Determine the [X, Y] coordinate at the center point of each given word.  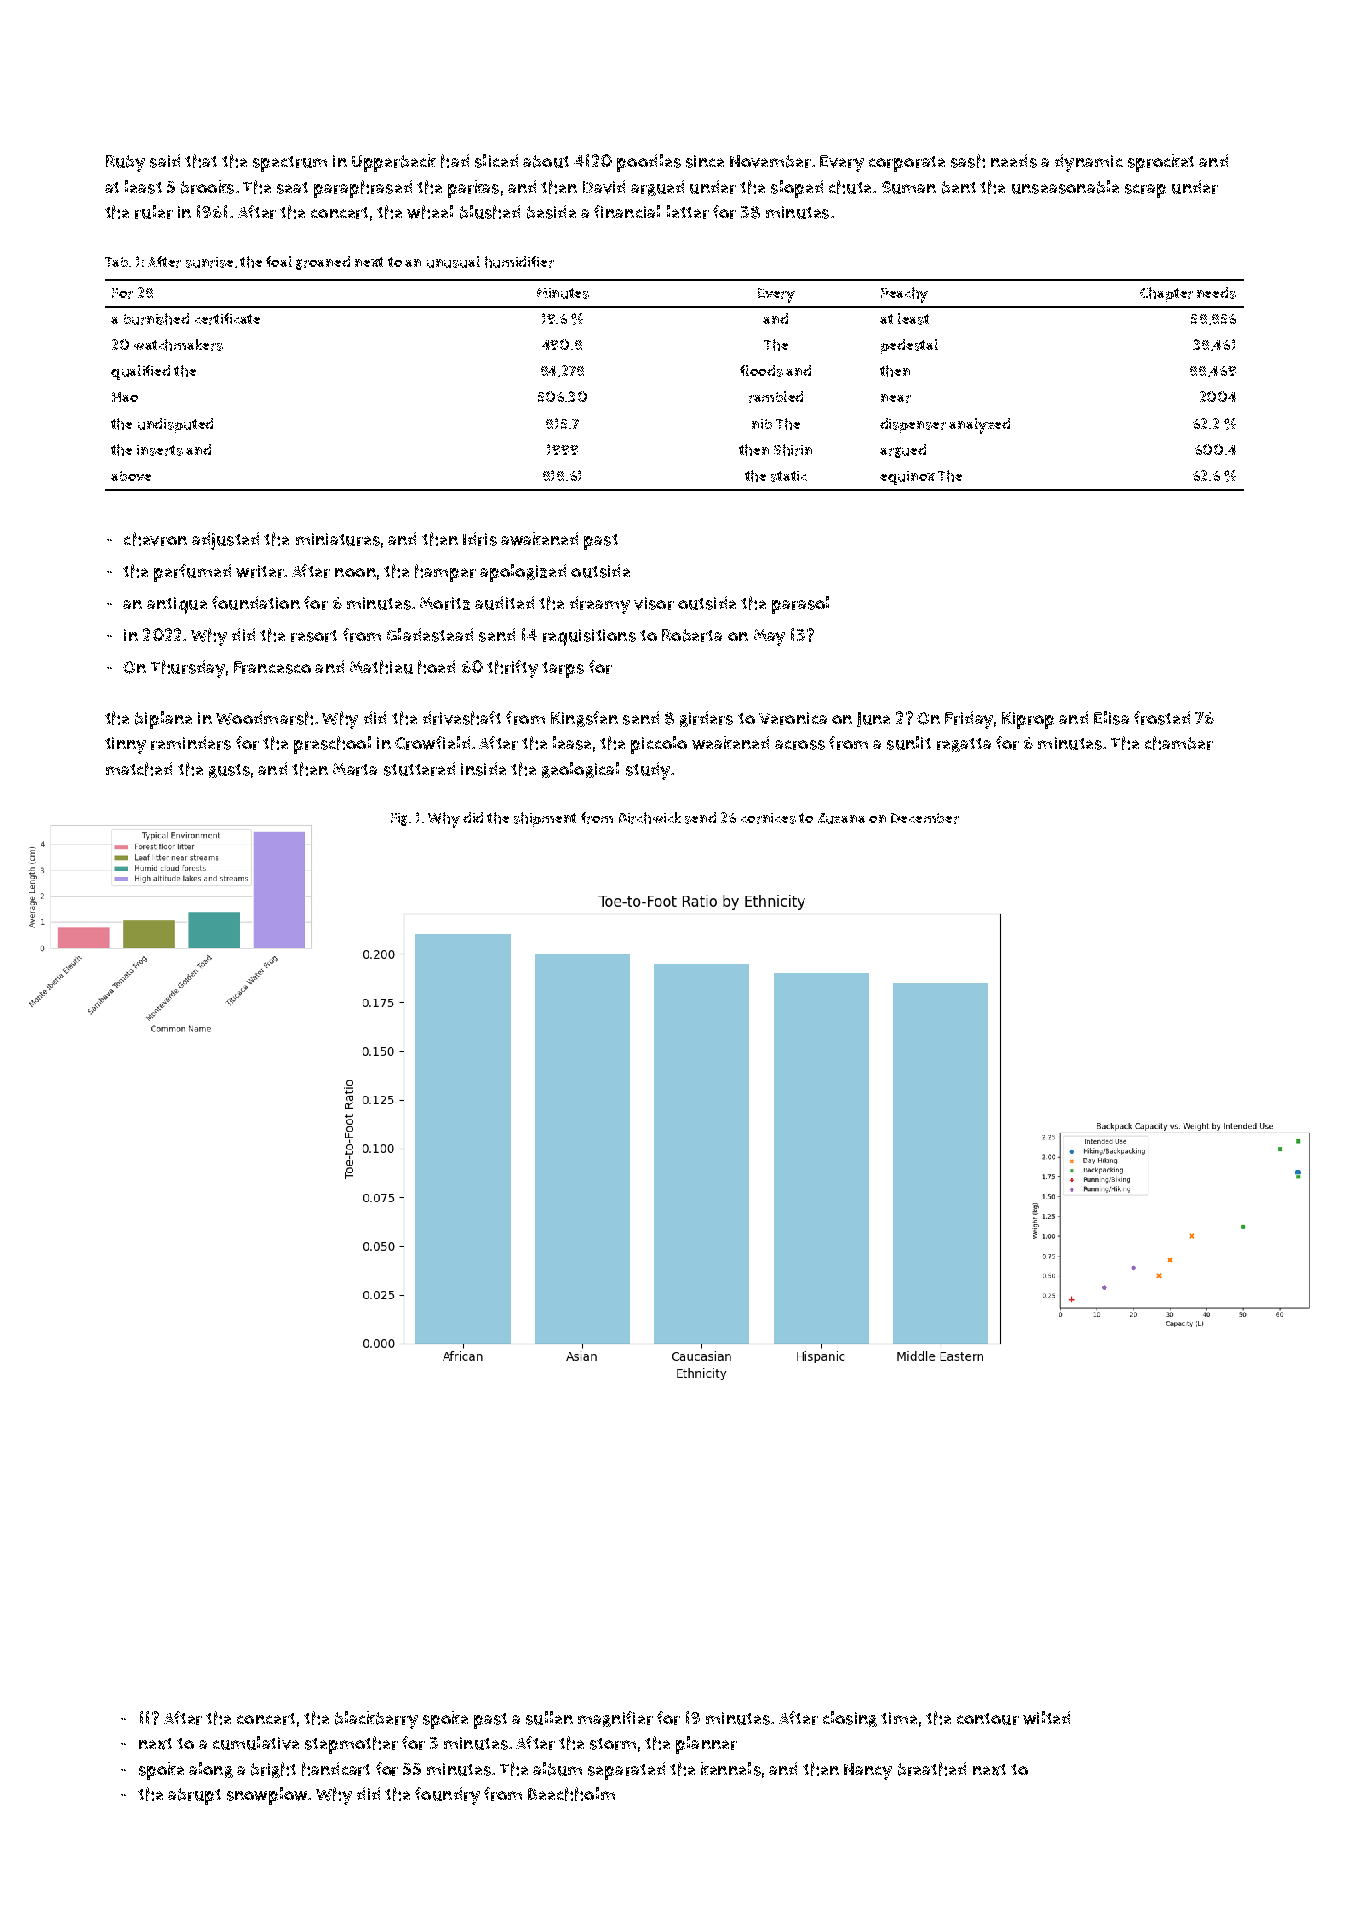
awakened [539, 539]
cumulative [256, 1743]
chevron [155, 539]
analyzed [979, 426]
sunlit [909, 743]
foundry [447, 1796]
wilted [1046, 1718]
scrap [1145, 191]
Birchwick [650, 818]
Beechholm [571, 1794]
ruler [154, 212]
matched [139, 769]
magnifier [615, 1719]
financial [627, 211]
